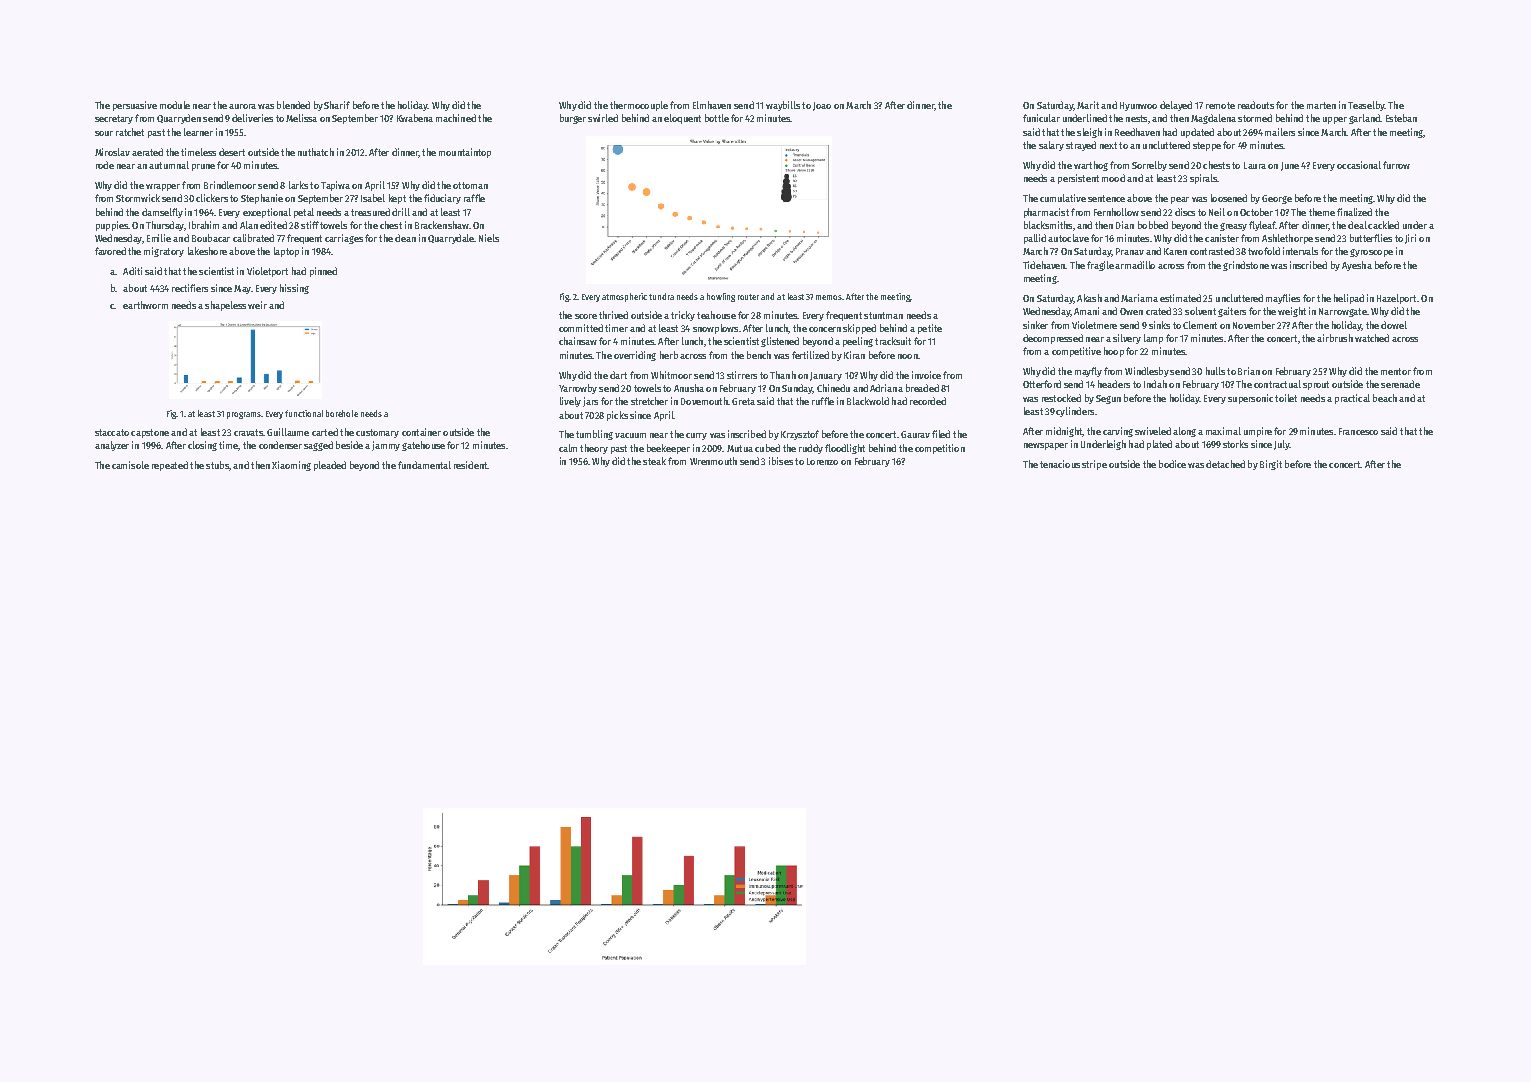 Image resolution: width=1531 pixels, height=1082 pixels. What do you see at coordinates (1094, 465) in the screenshot?
I see `stripe` at bounding box center [1094, 465].
